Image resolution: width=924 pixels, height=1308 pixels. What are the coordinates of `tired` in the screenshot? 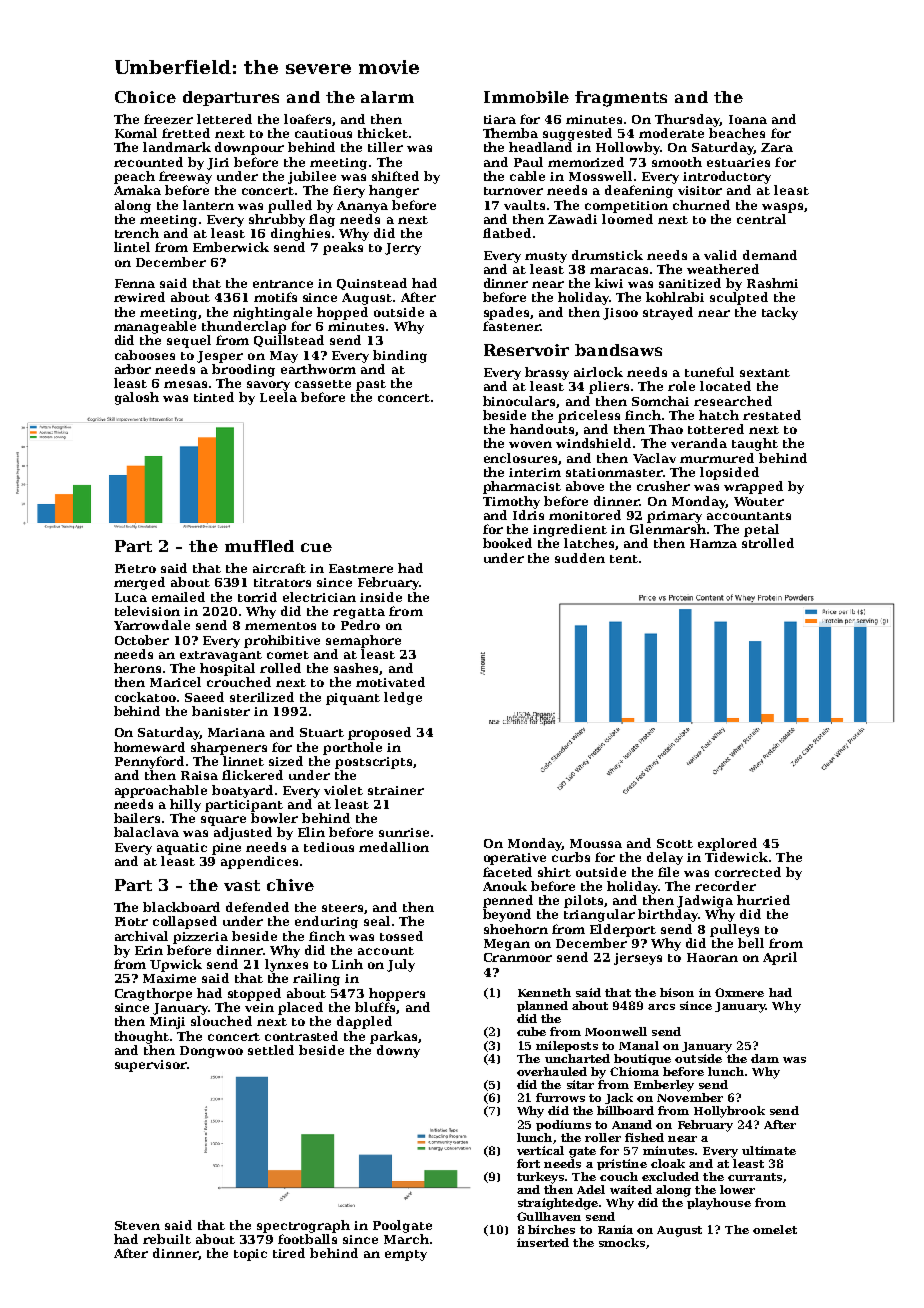 It's located at (289, 1253).
